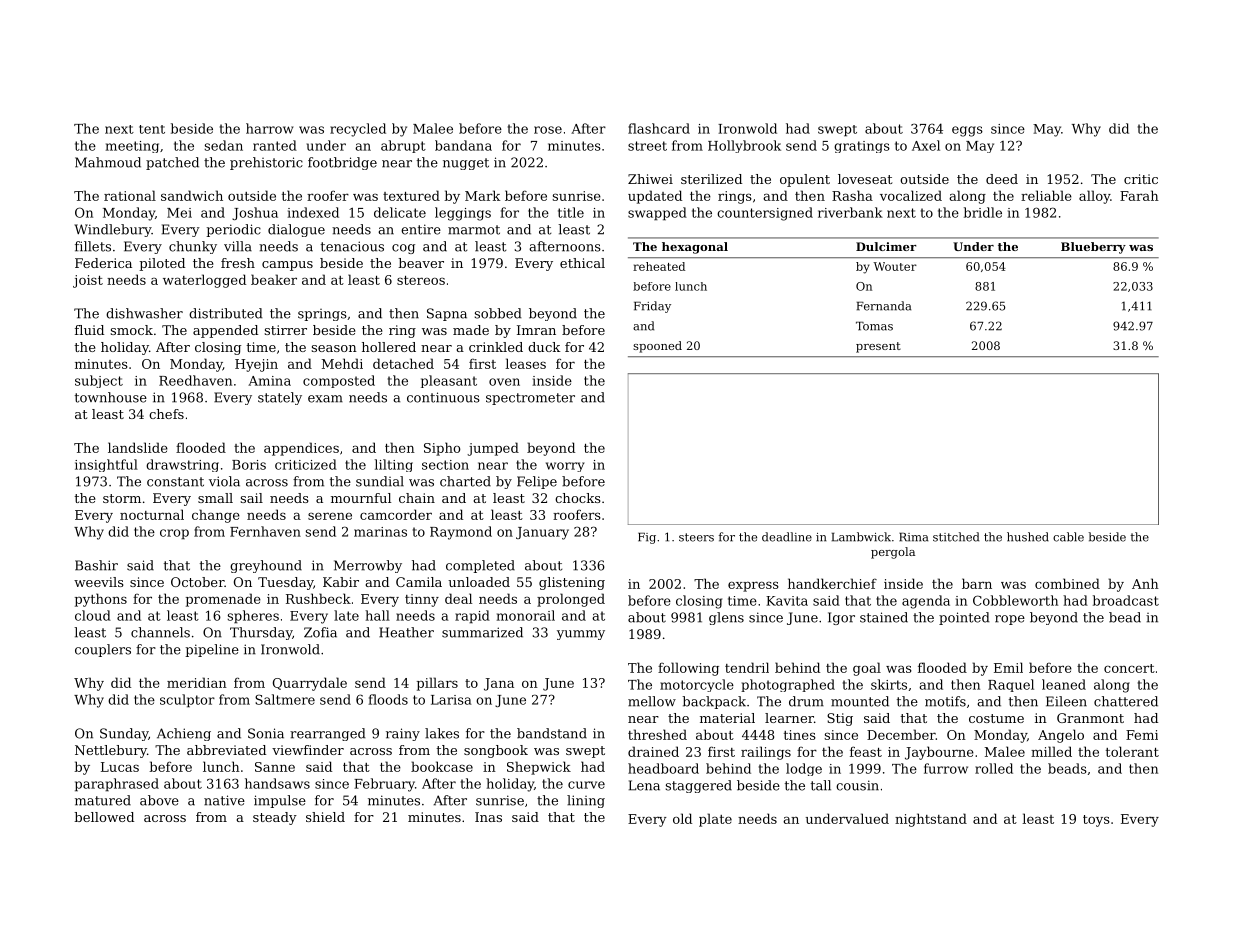 Image resolution: width=1233 pixels, height=952 pixels. I want to click on tendril, so click(747, 667).
